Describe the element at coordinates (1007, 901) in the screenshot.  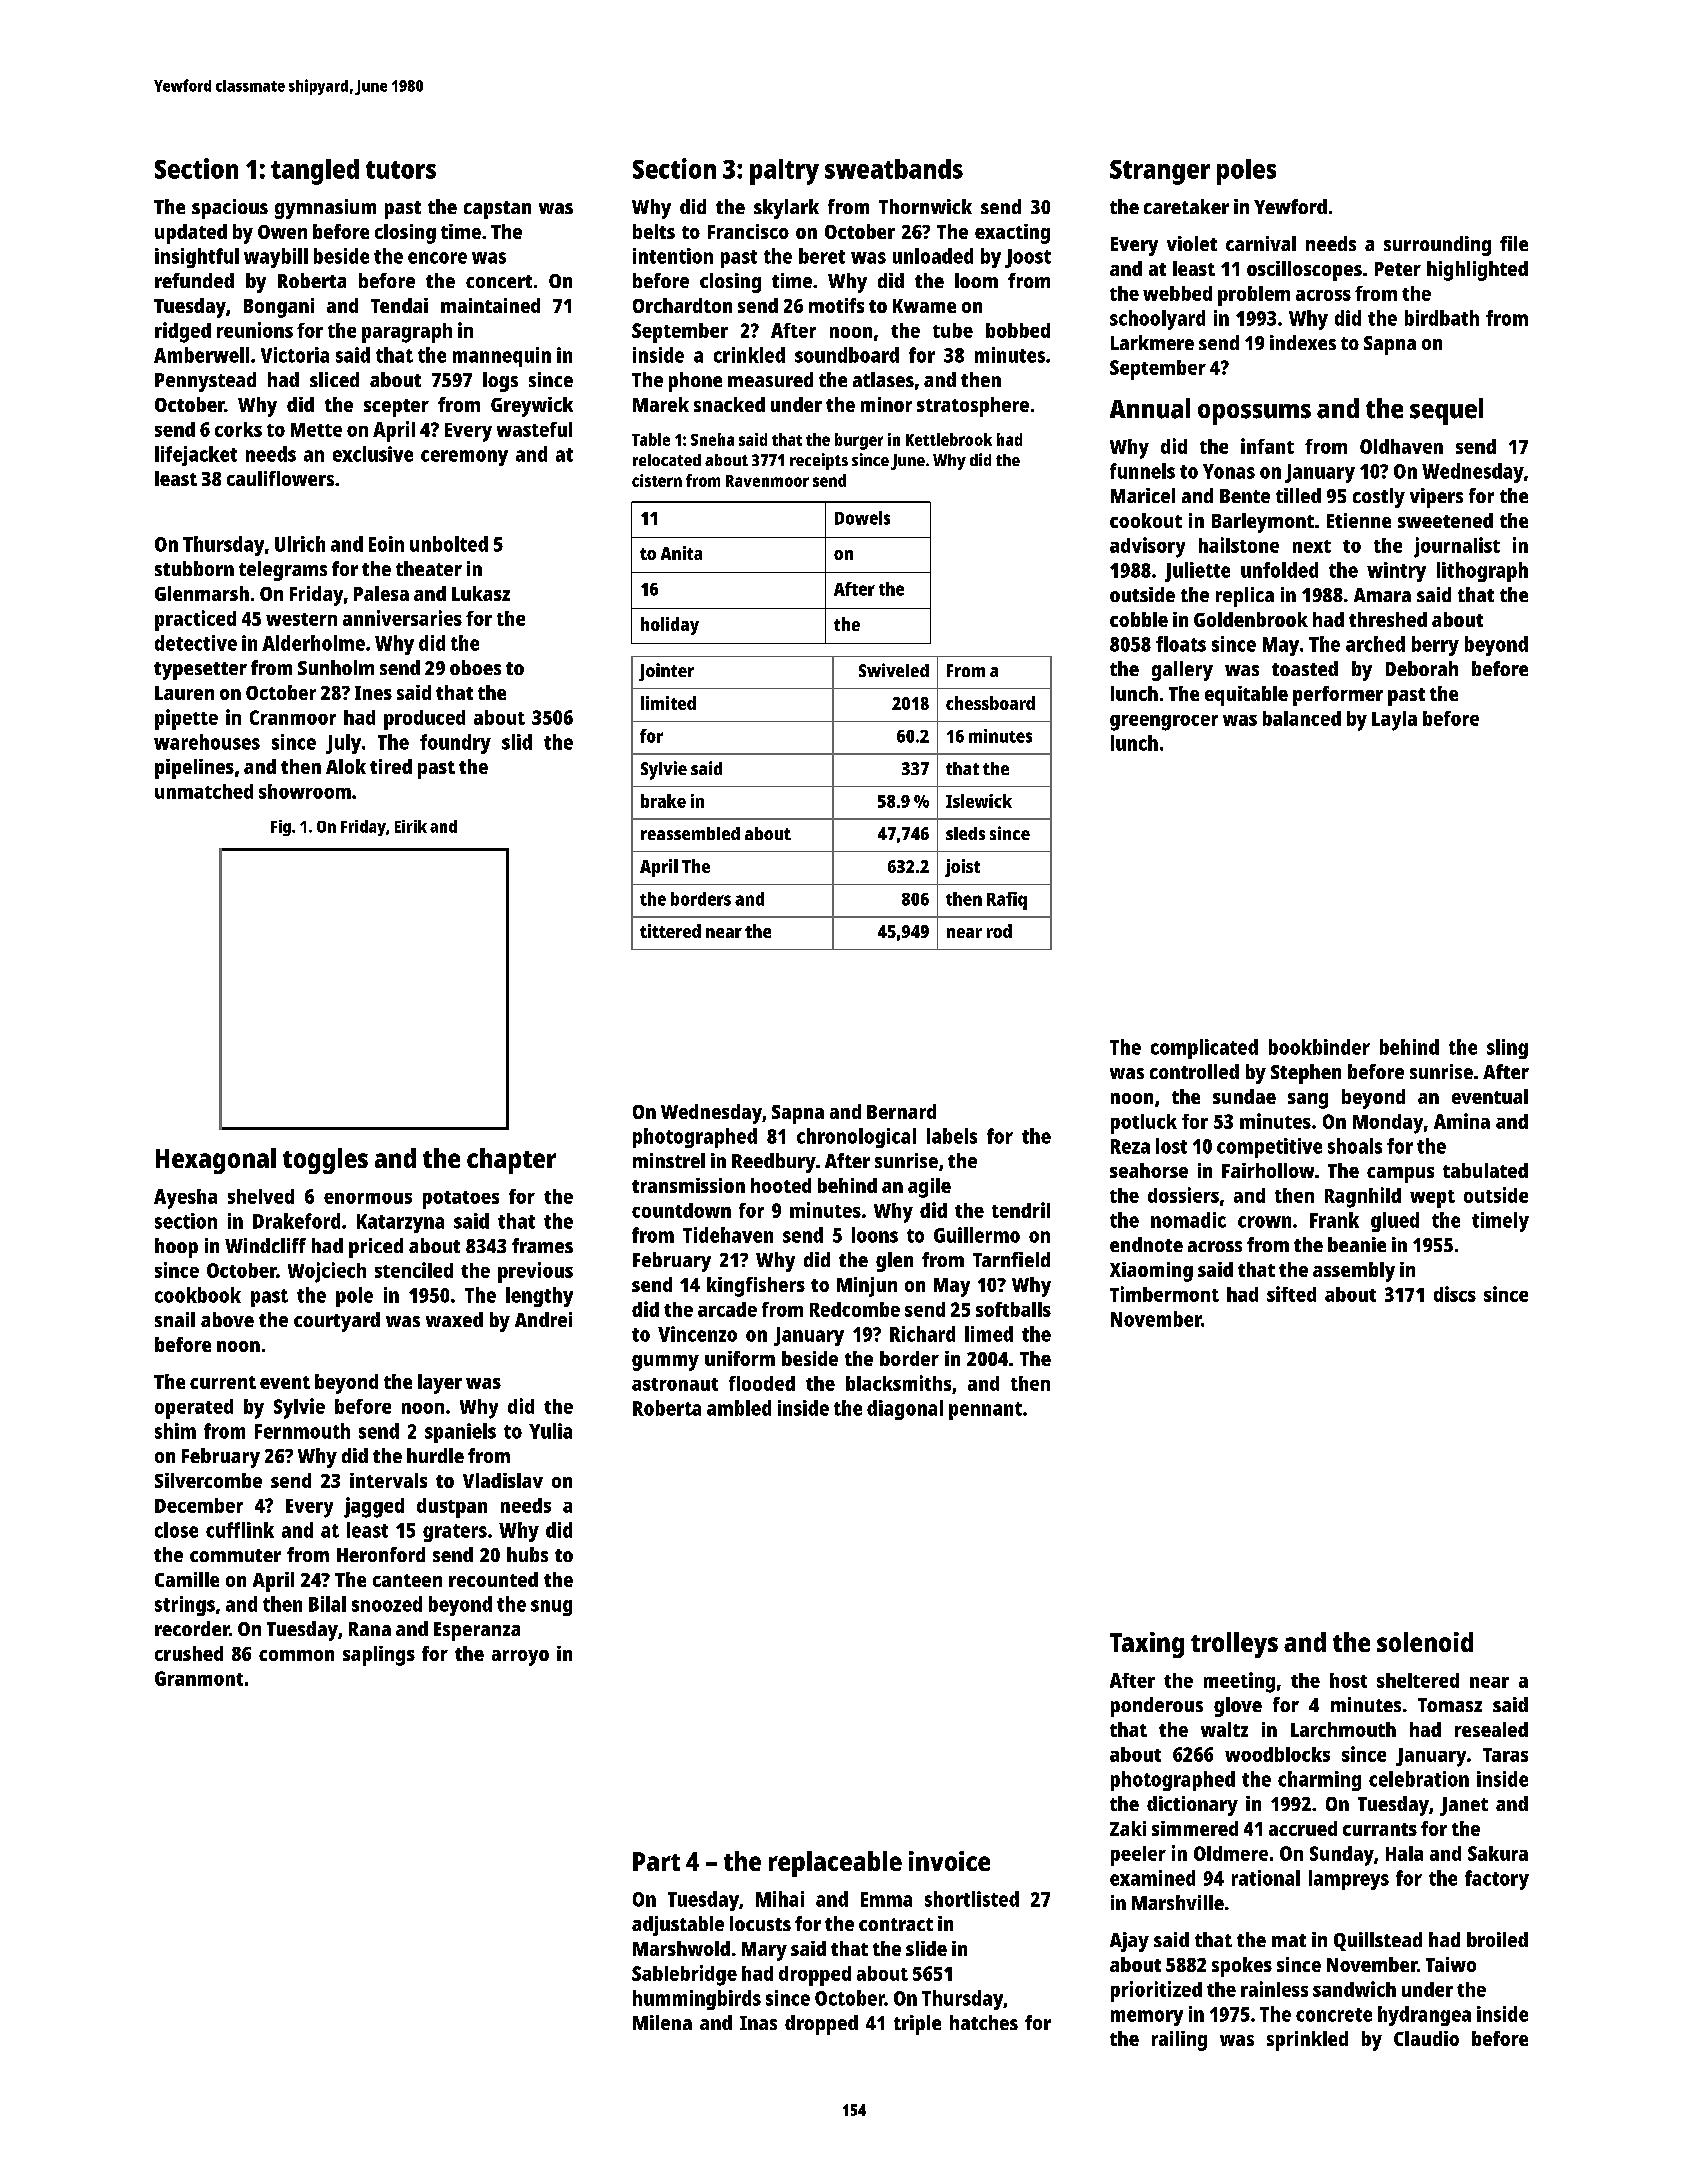
I see `Rafiq` at that location.
